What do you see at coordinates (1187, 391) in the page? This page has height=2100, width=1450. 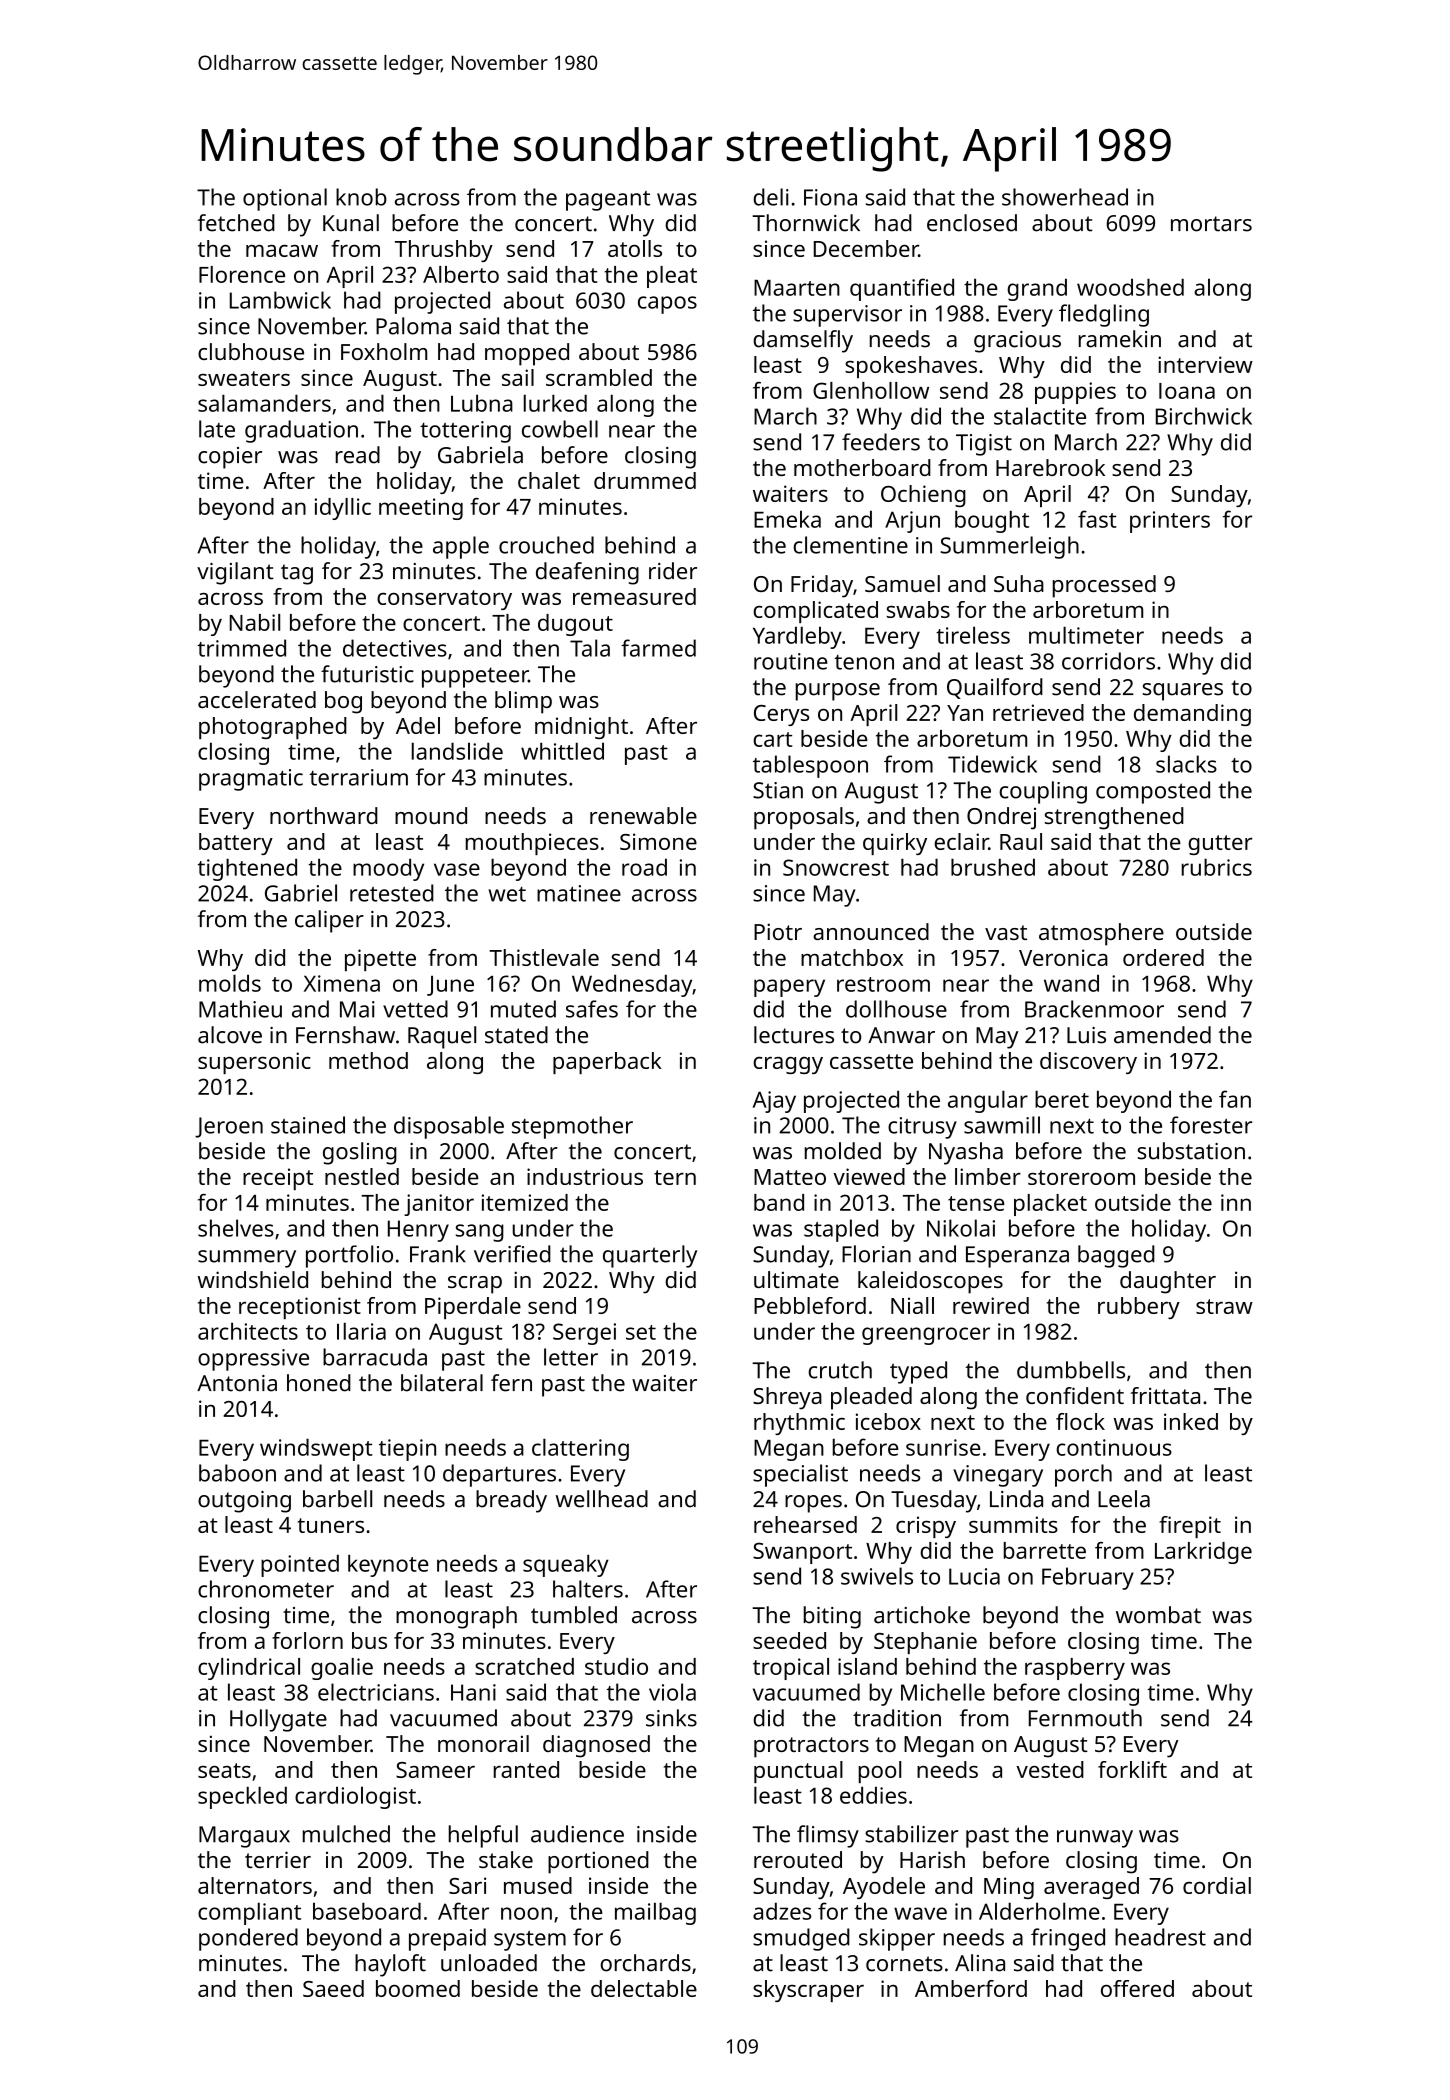 I see `Ioana` at bounding box center [1187, 391].
